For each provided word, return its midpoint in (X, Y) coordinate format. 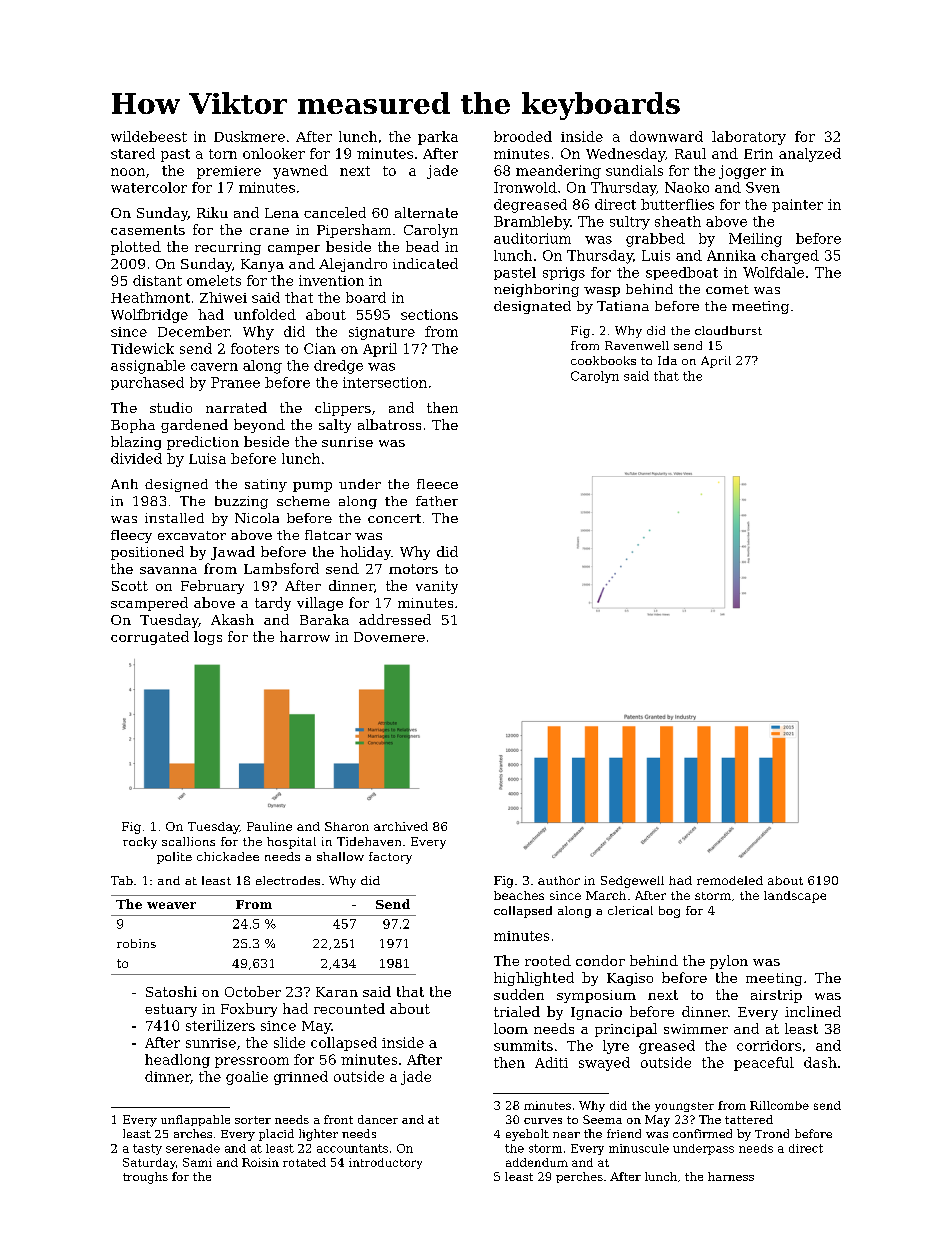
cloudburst (728, 330)
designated (532, 307)
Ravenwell (637, 345)
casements (148, 230)
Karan (337, 992)
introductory (385, 1163)
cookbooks (603, 360)
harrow (305, 636)
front (338, 1119)
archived (401, 826)
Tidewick (142, 348)
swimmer (696, 1029)
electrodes (288, 880)
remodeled (730, 880)
